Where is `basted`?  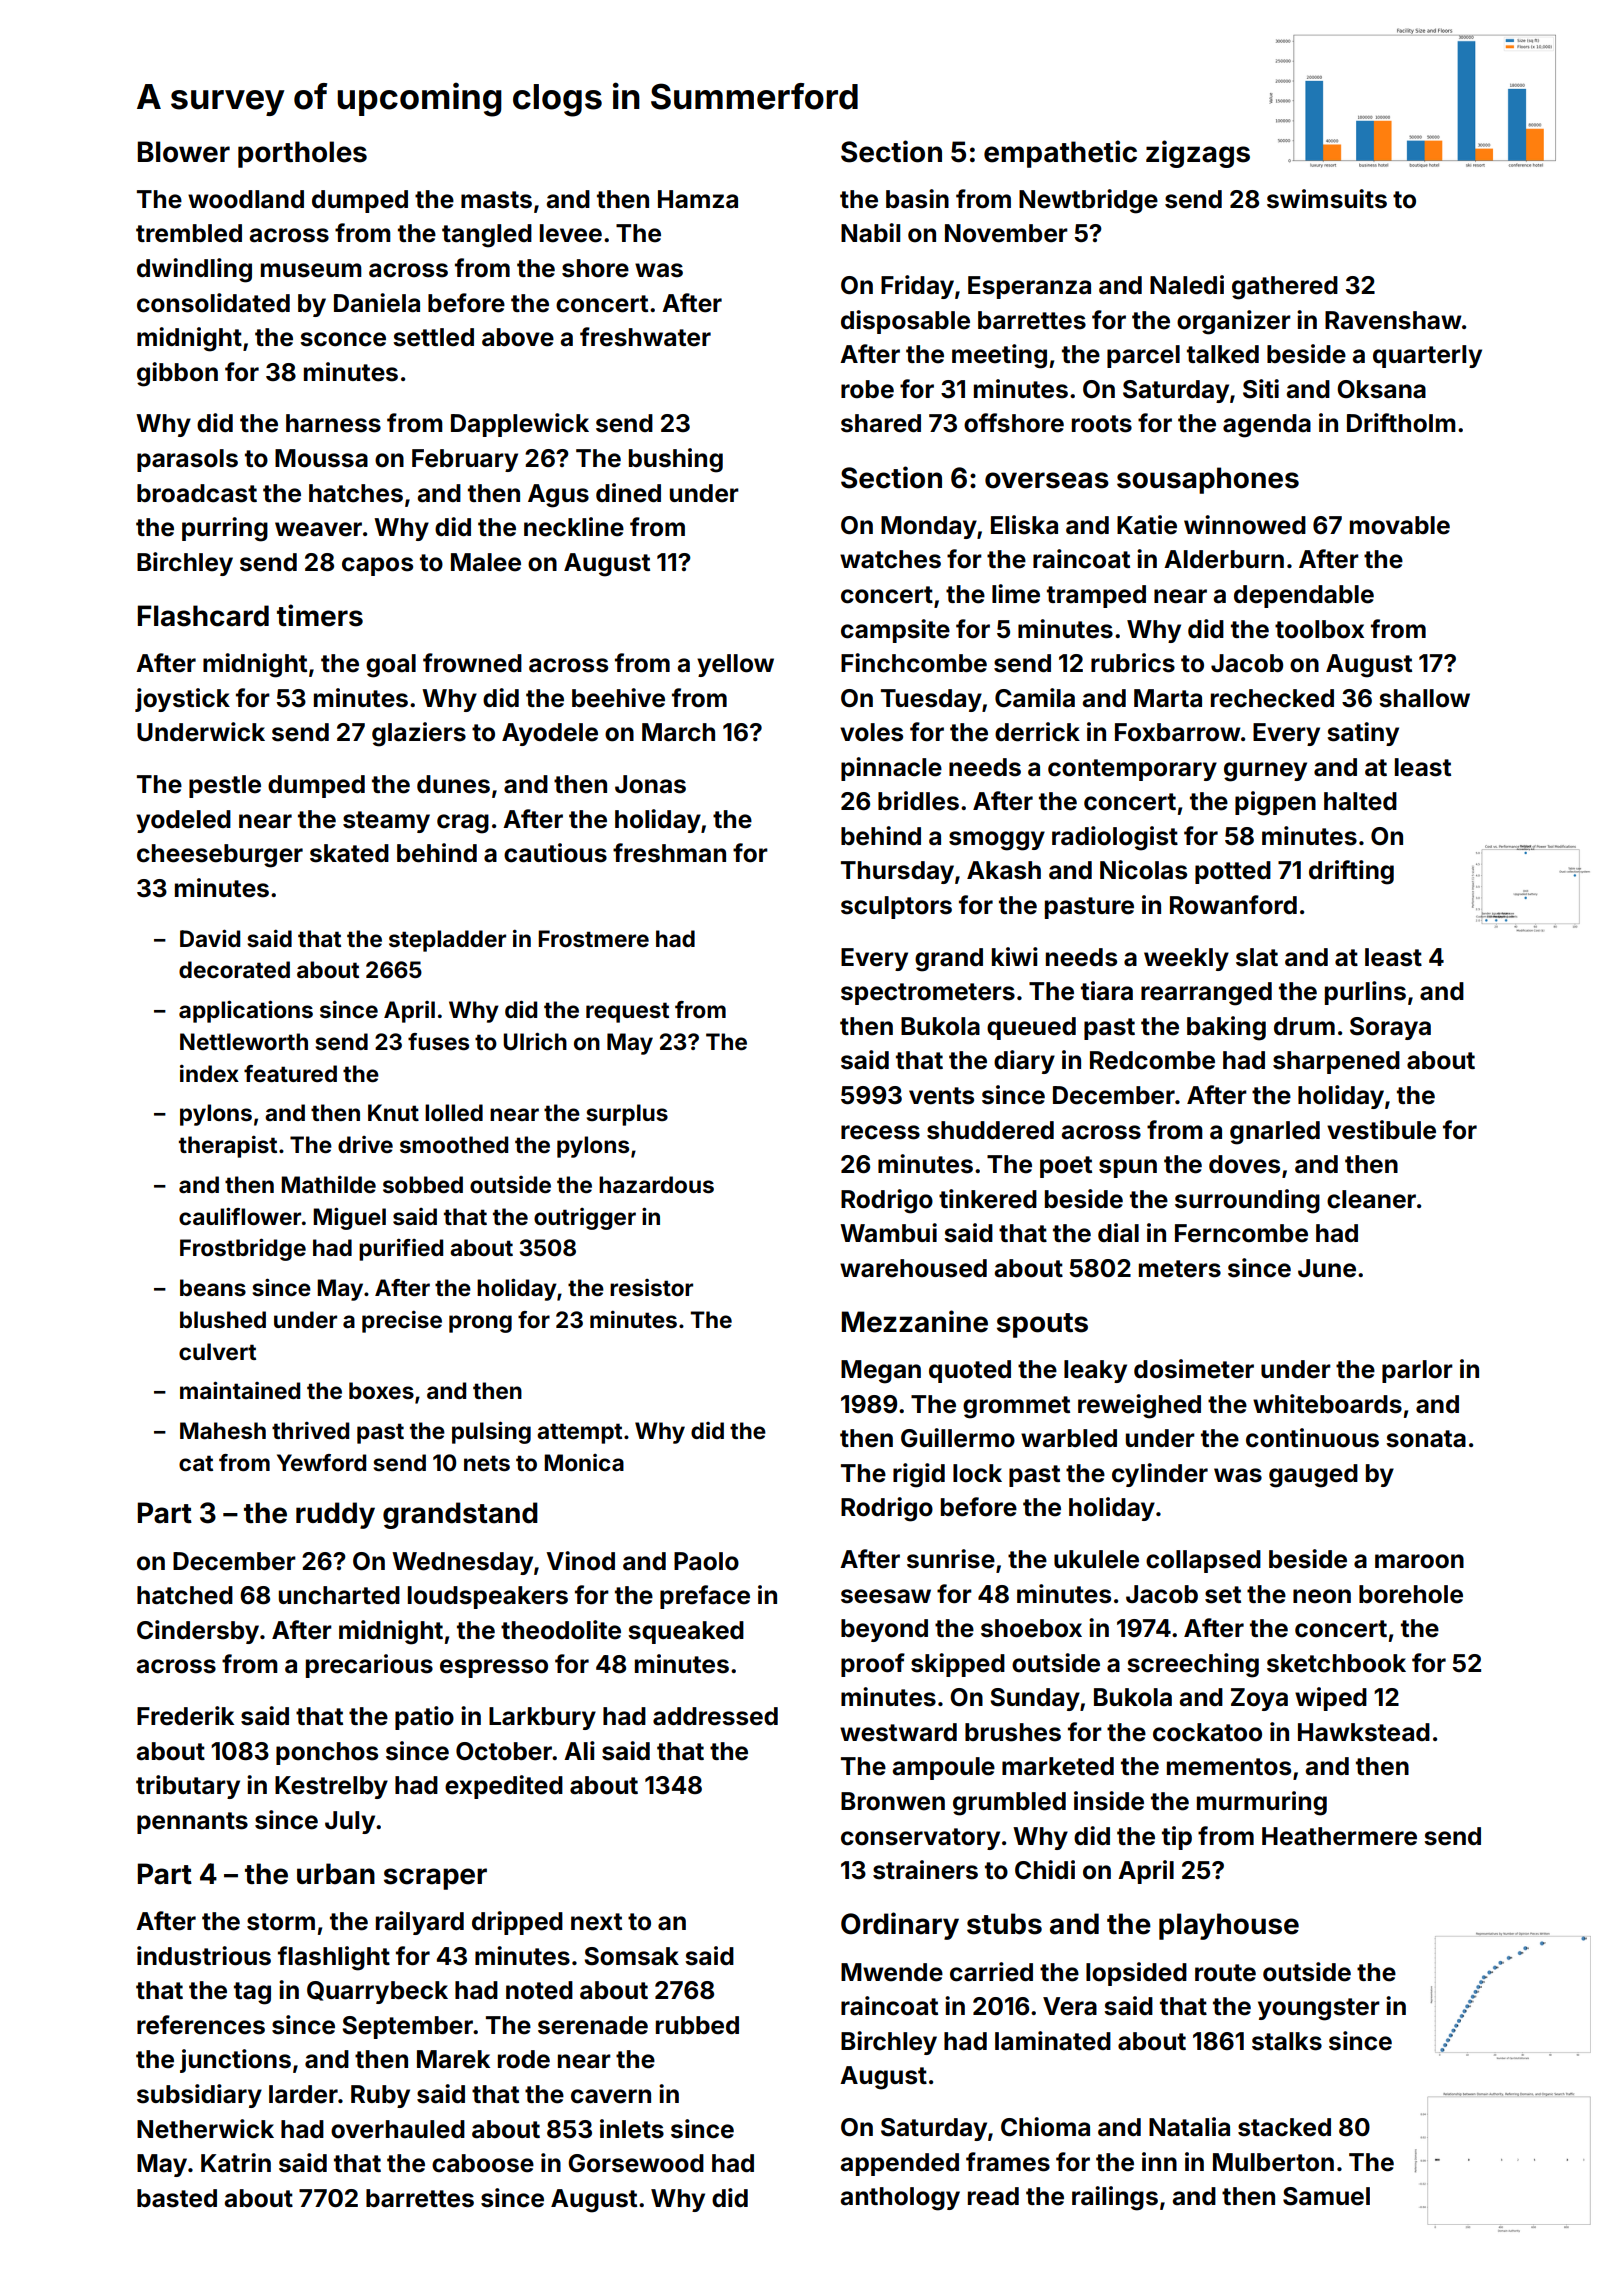 basted is located at coordinates (177, 2198).
